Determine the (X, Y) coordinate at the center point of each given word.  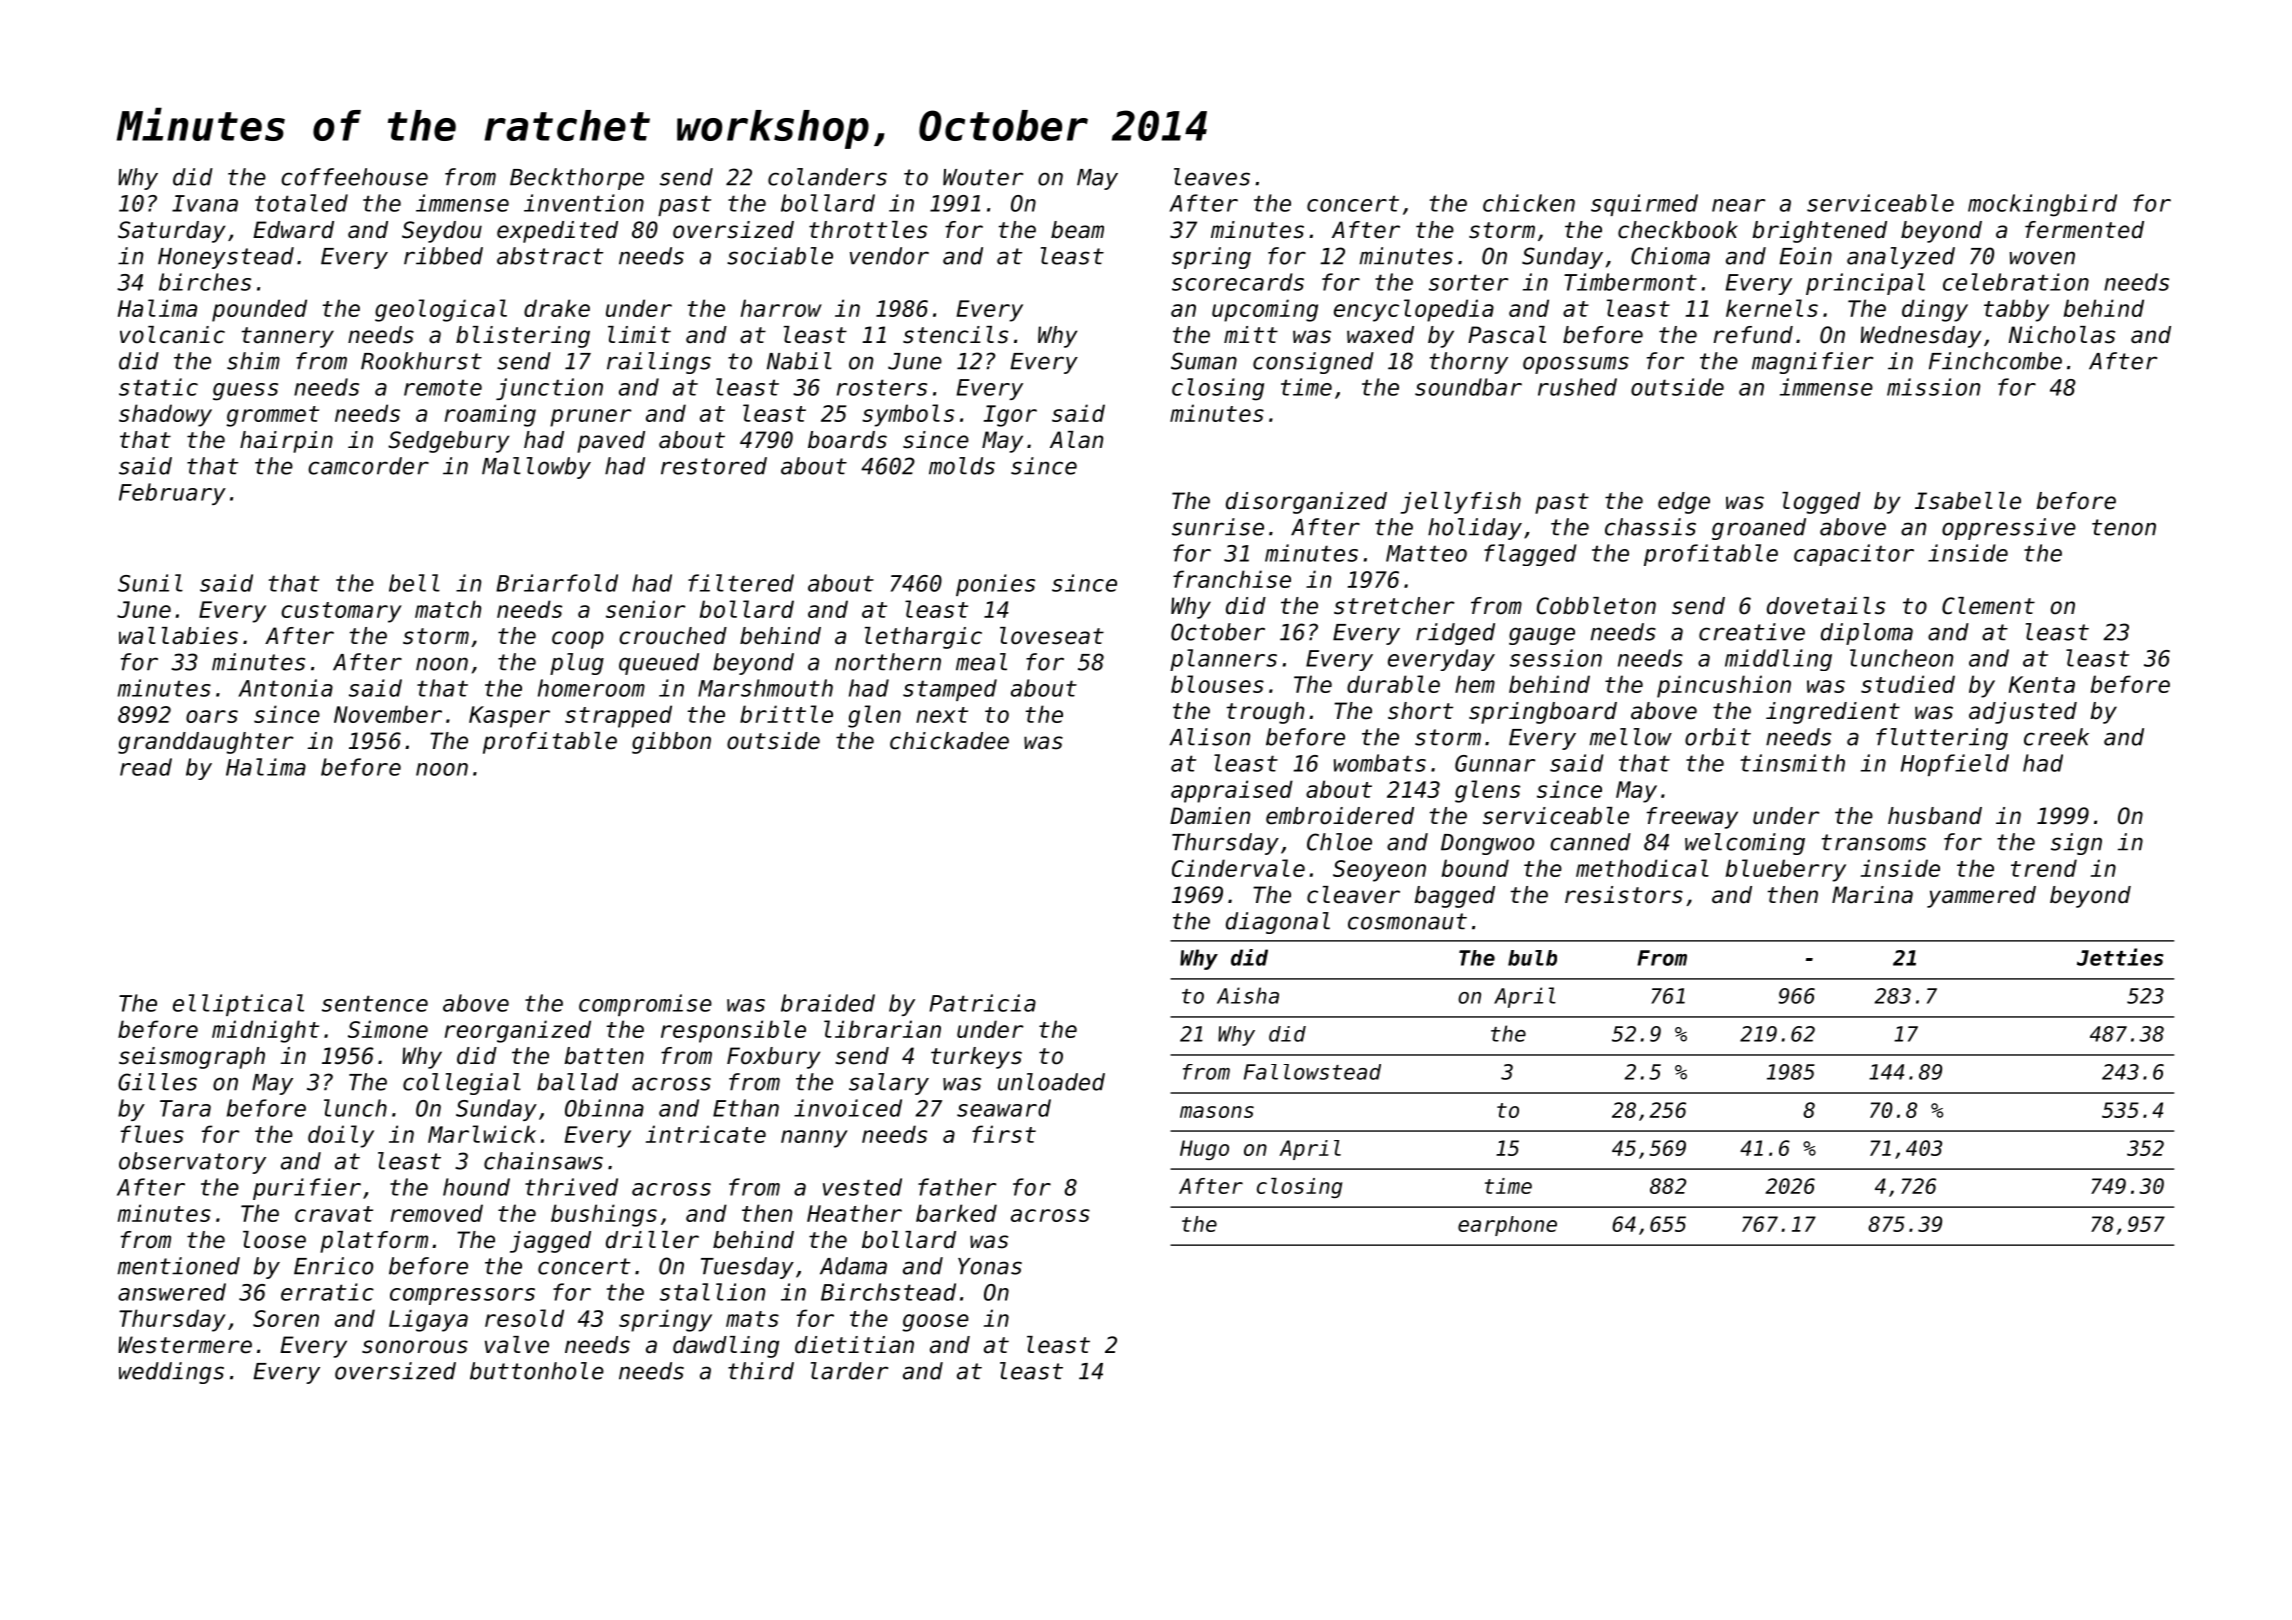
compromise (645, 1005)
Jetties (2120, 957)
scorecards (1238, 282)
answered (172, 1292)
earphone (1507, 1226)
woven (2042, 258)
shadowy (165, 415)
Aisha (1248, 995)
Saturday (171, 232)
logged (1821, 503)
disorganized (1306, 503)
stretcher (1394, 606)
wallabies (178, 636)
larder (849, 1371)
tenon (2124, 527)
